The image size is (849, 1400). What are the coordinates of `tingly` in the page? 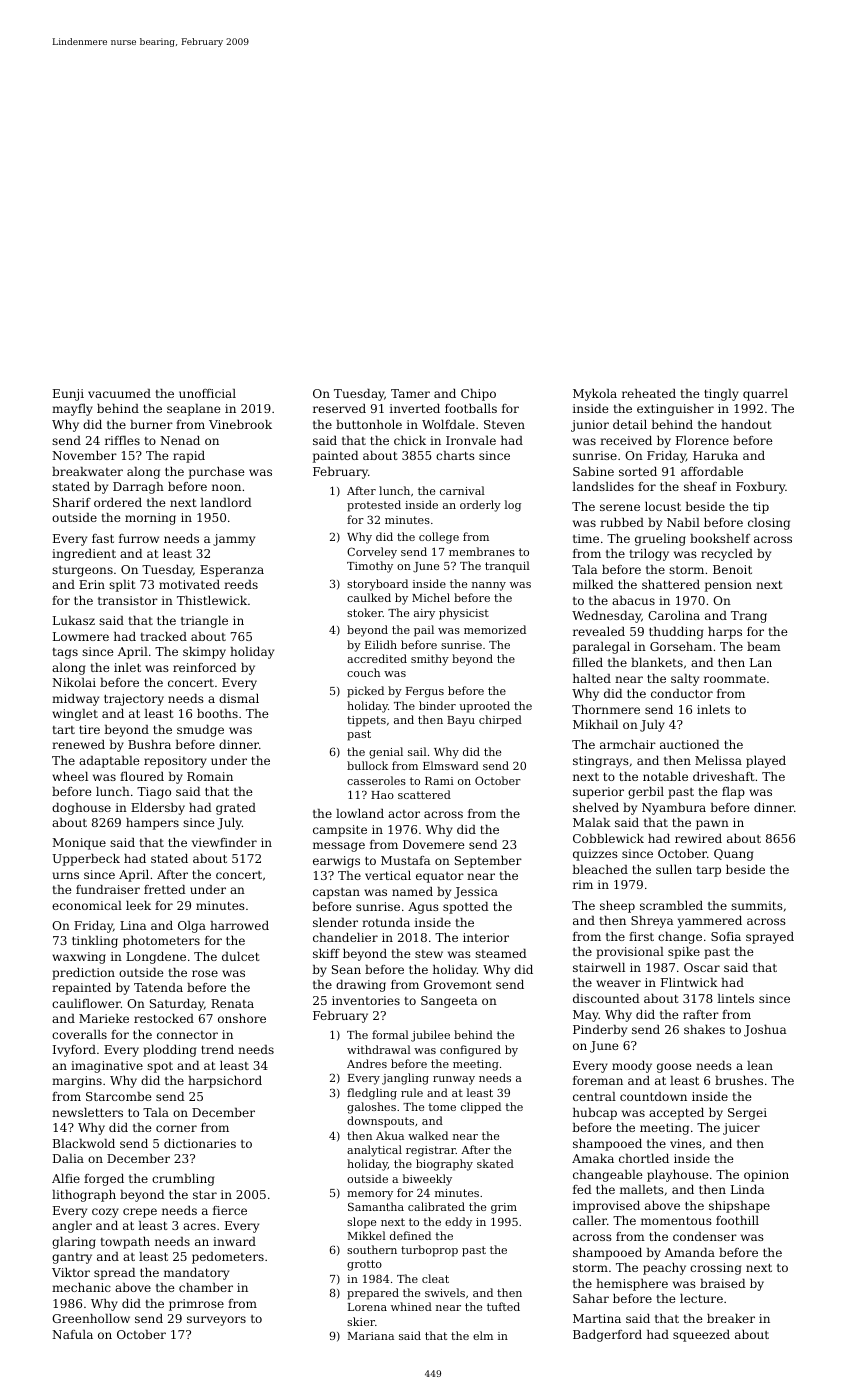 It's located at (721, 395).
